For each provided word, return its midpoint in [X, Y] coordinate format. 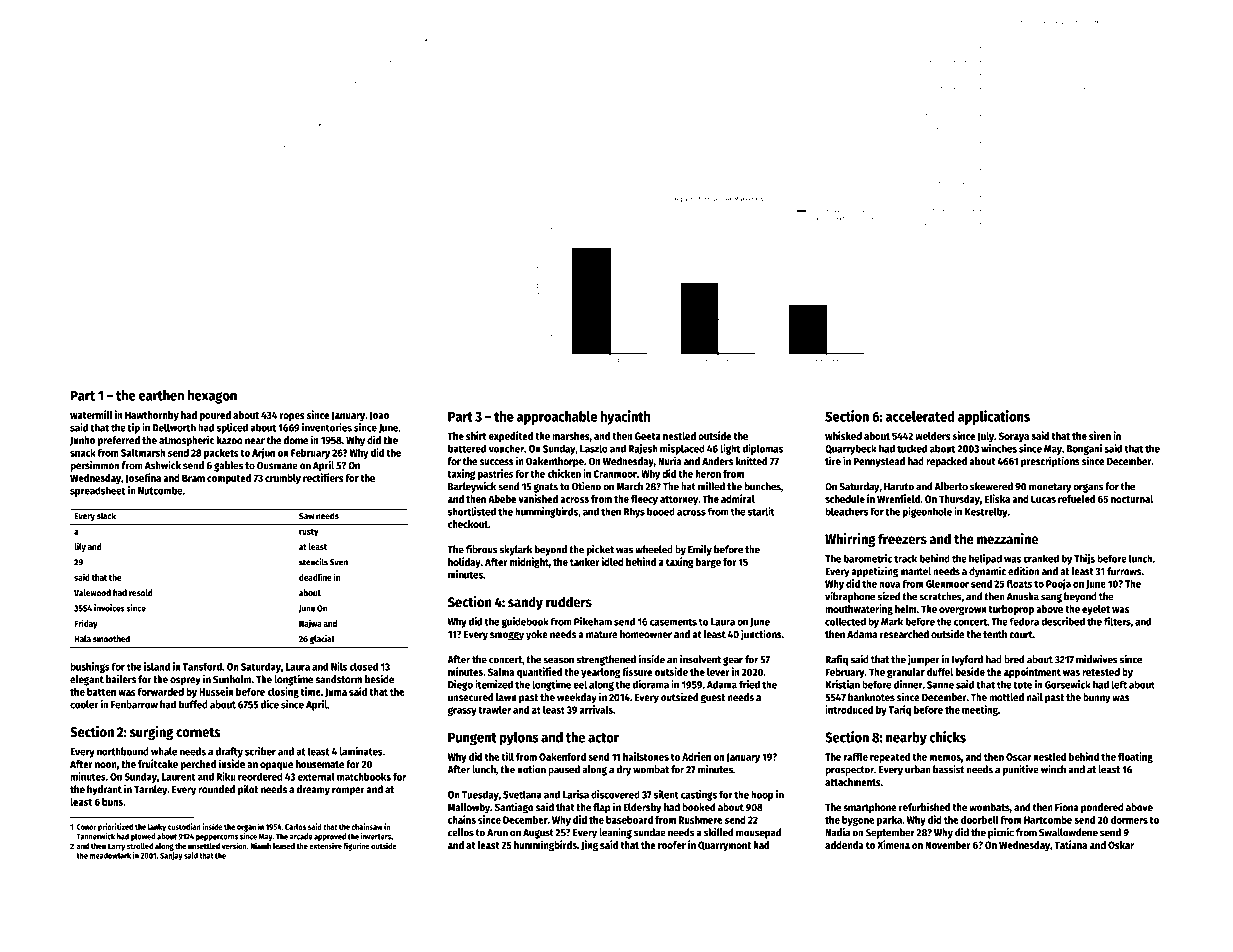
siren [1100, 435]
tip [133, 428]
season [558, 660]
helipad [985, 559]
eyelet [1096, 610]
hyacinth [625, 417]
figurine [356, 846]
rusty [308, 533]
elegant [87, 680]
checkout [468, 524]
